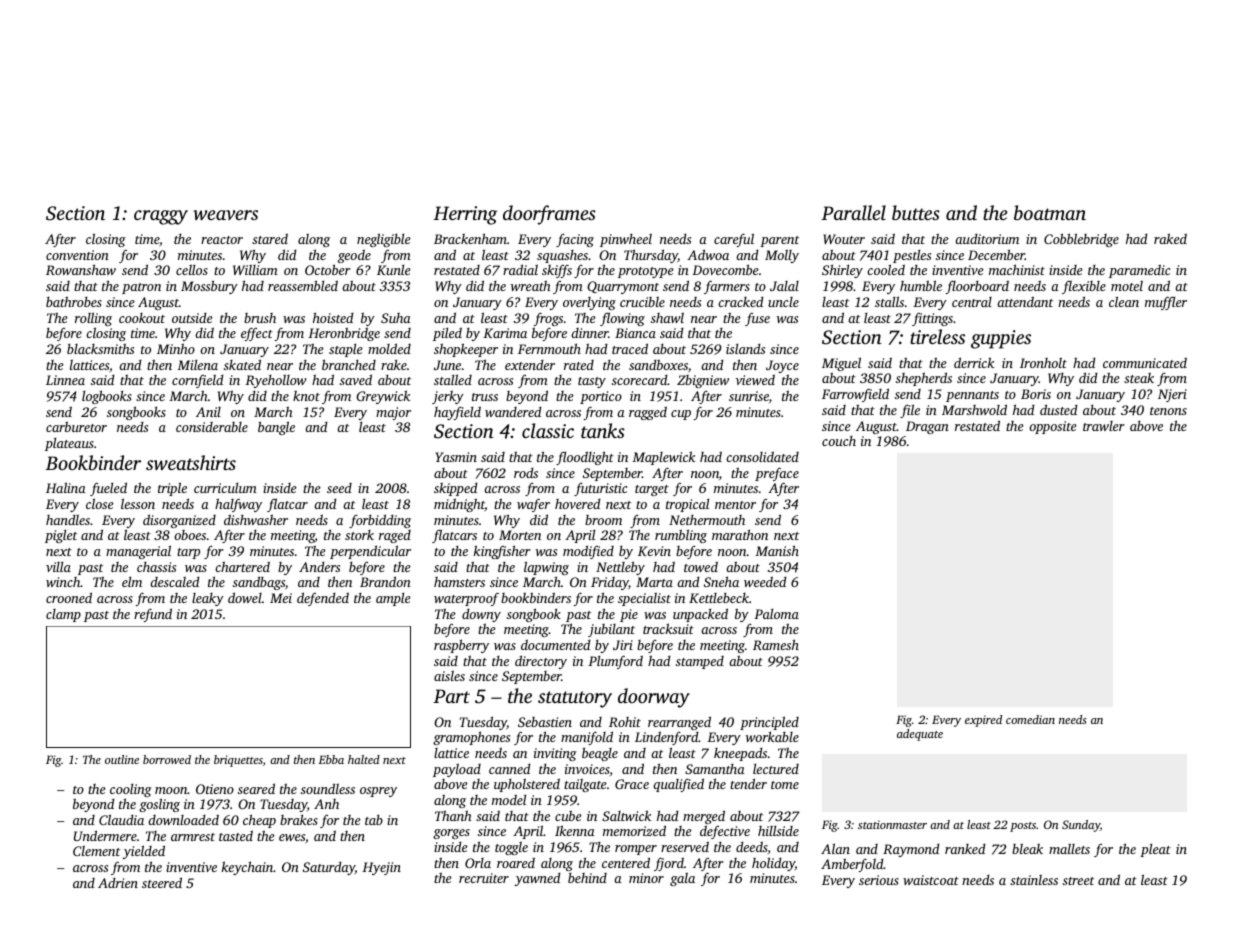 The image size is (1233, 952). What do you see at coordinates (603, 520) in the screenshot?
I see `broom` at bounding box center [603, 520].
